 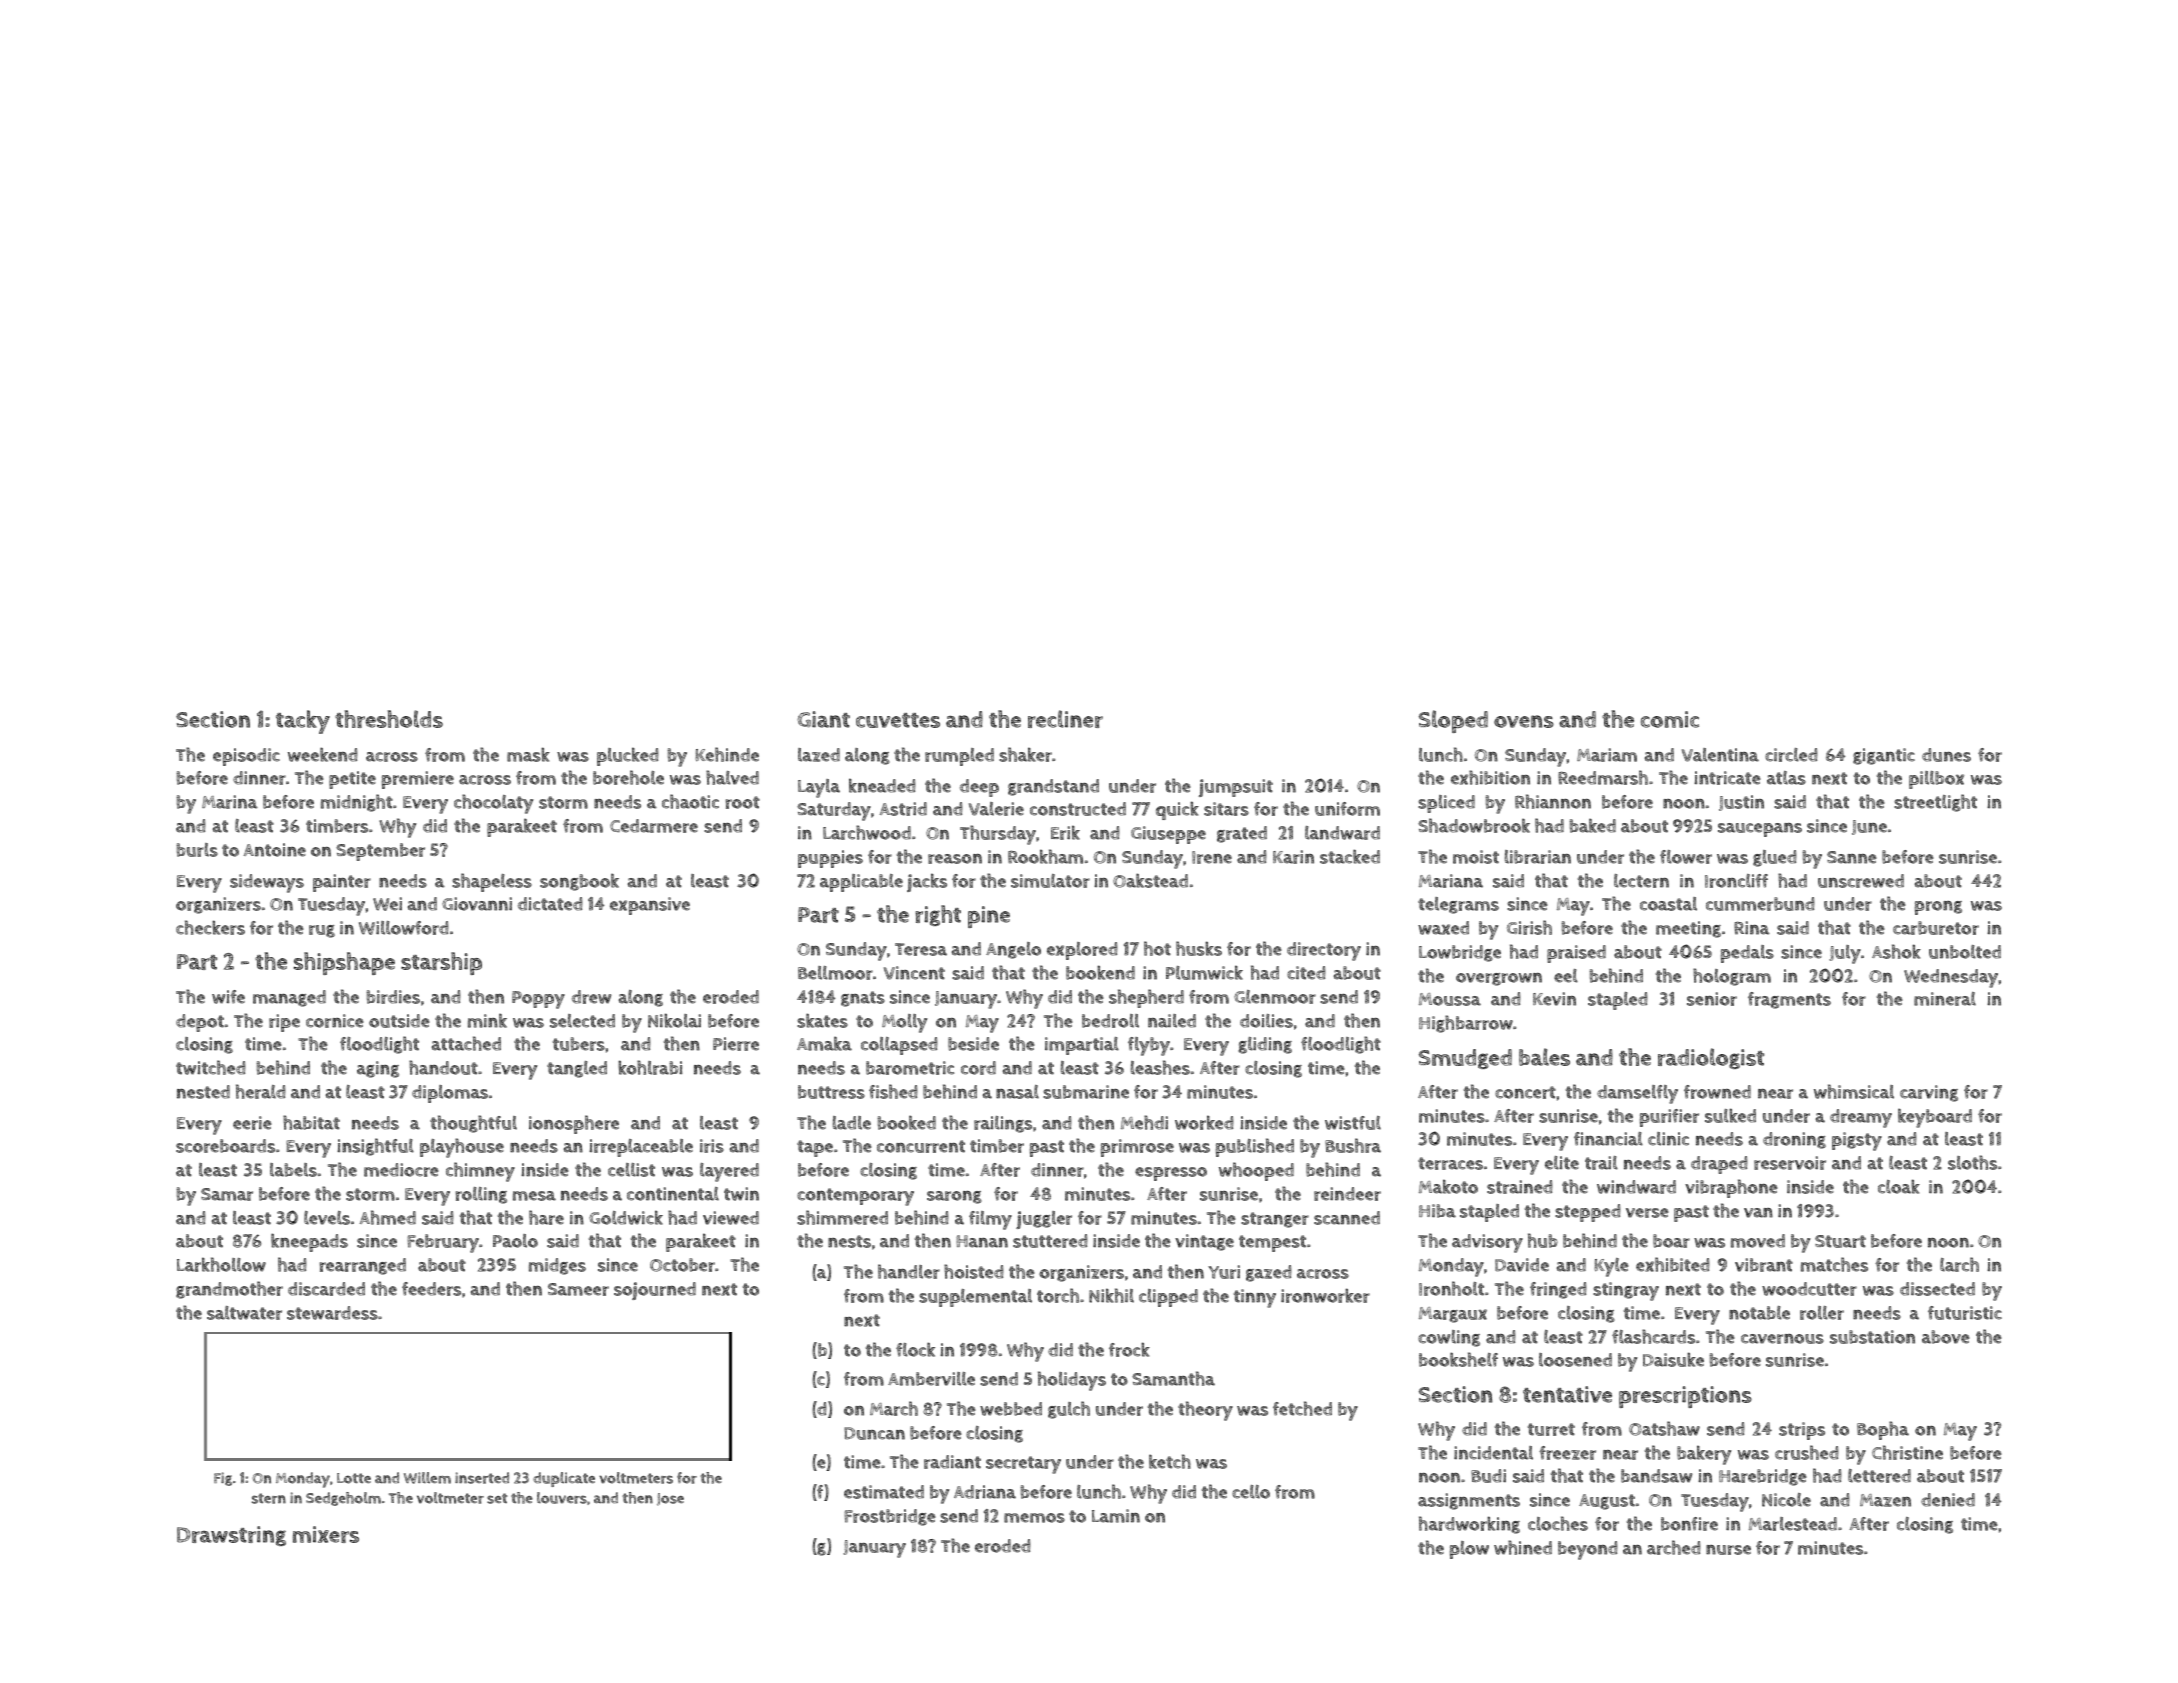 What do you see at coordinates (1469, 1550) in the image?
I see `plow` at bounding box center [1469, 1550].
